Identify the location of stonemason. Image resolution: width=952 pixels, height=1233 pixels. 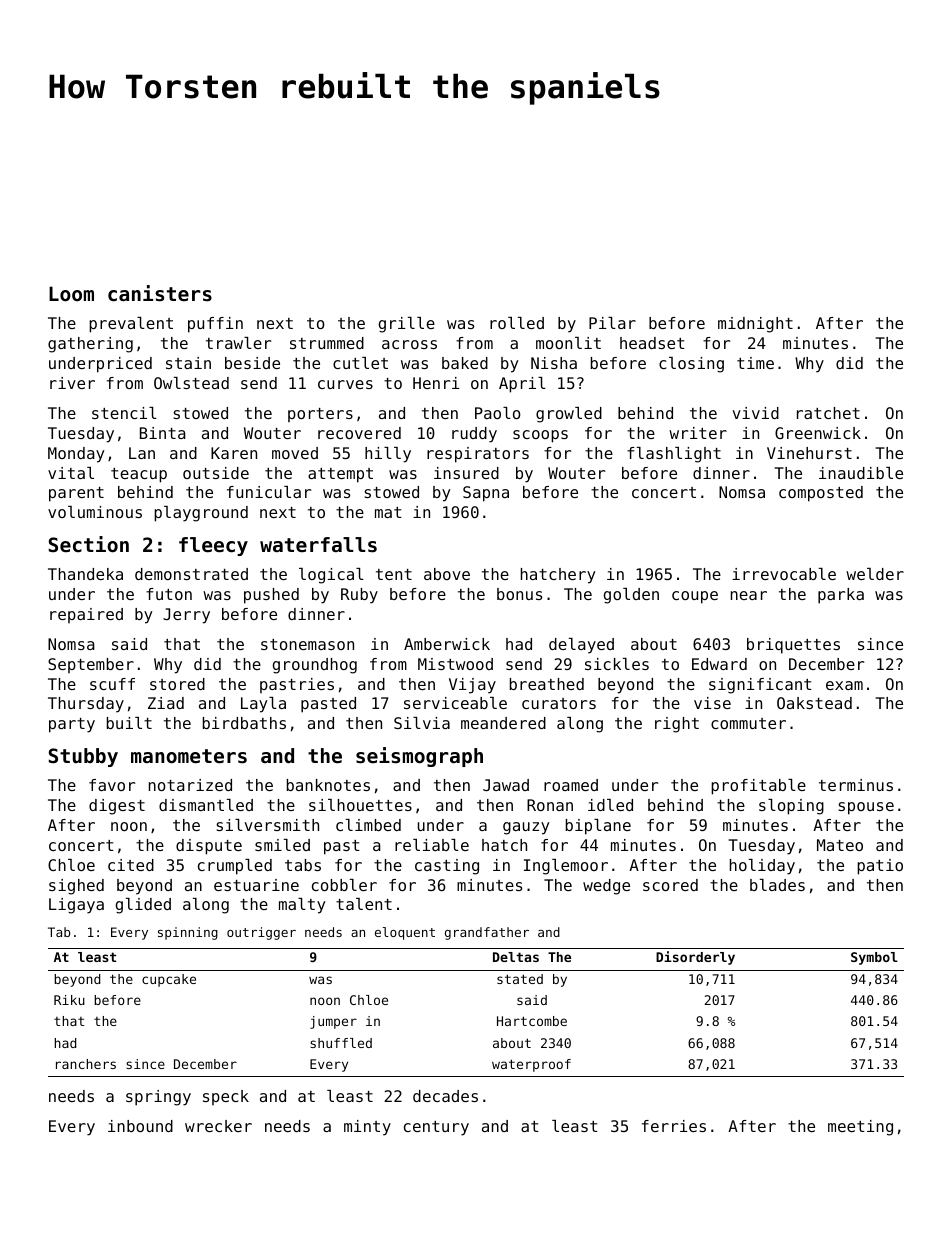
(307, 644).
